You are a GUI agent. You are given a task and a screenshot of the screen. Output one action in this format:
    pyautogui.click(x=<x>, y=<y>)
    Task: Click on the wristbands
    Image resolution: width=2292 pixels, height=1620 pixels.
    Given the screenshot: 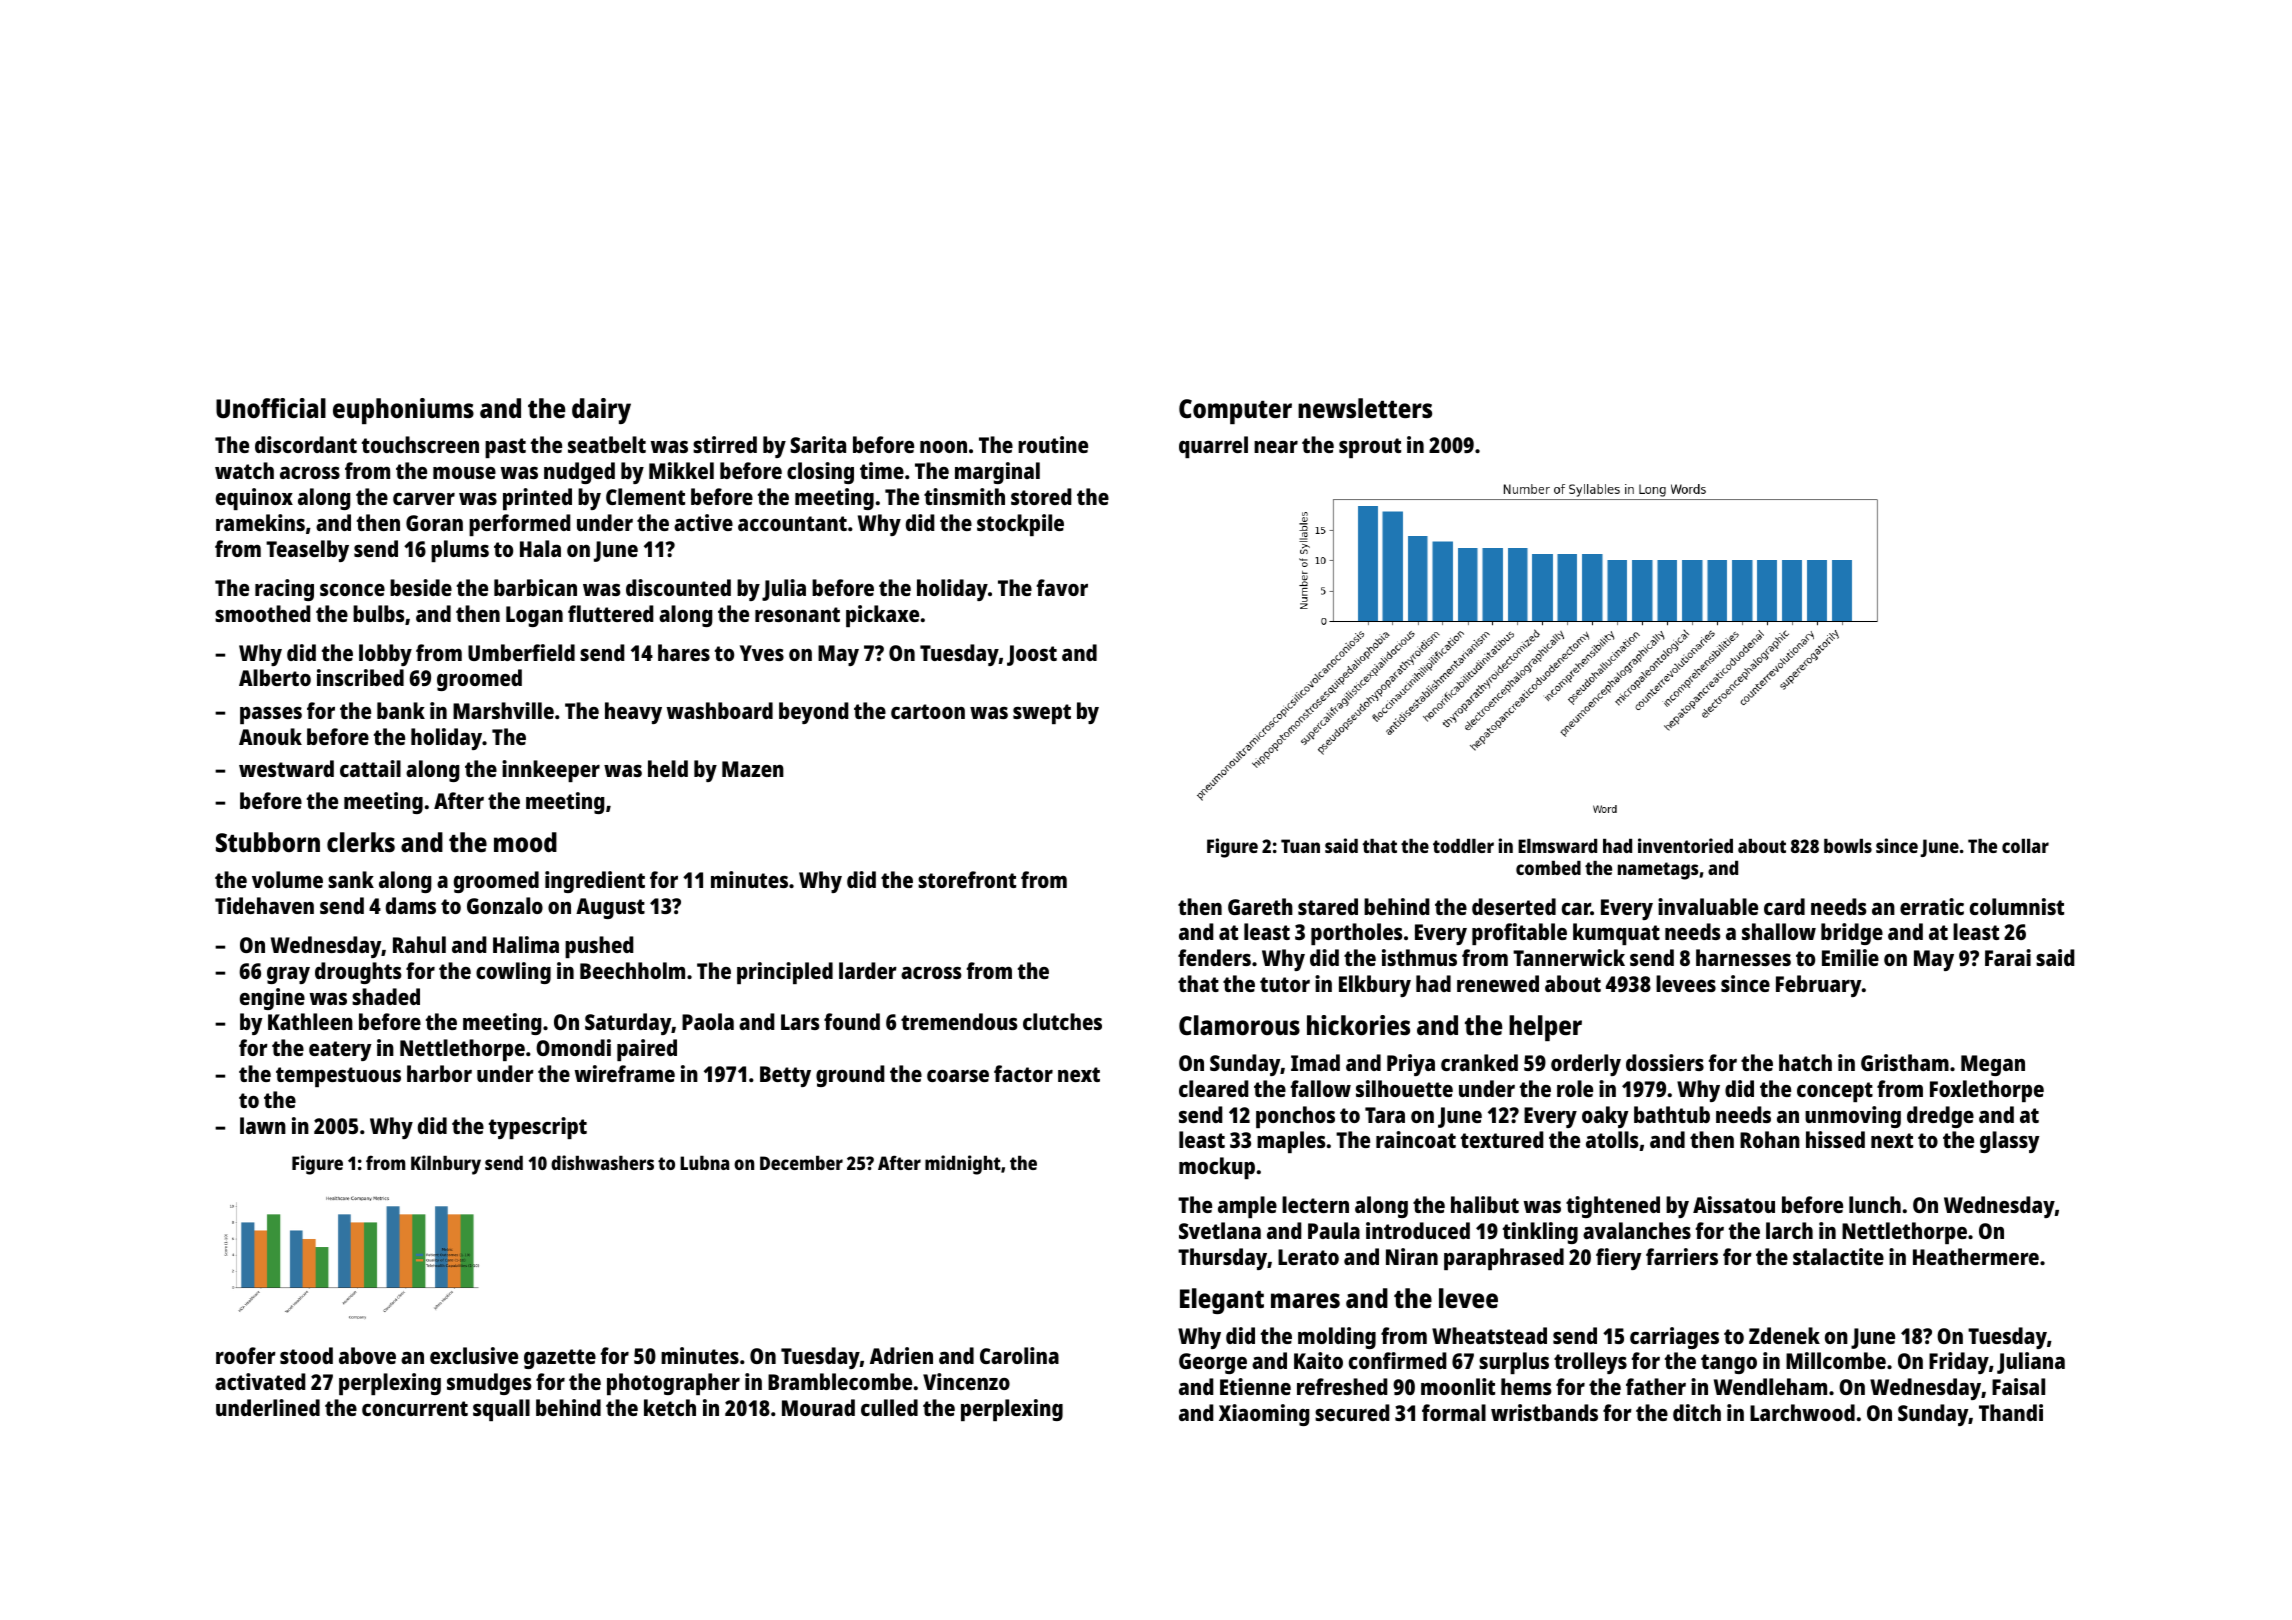 What is the action you would take?
    pyautogui.click(x=1544, y=1412)
